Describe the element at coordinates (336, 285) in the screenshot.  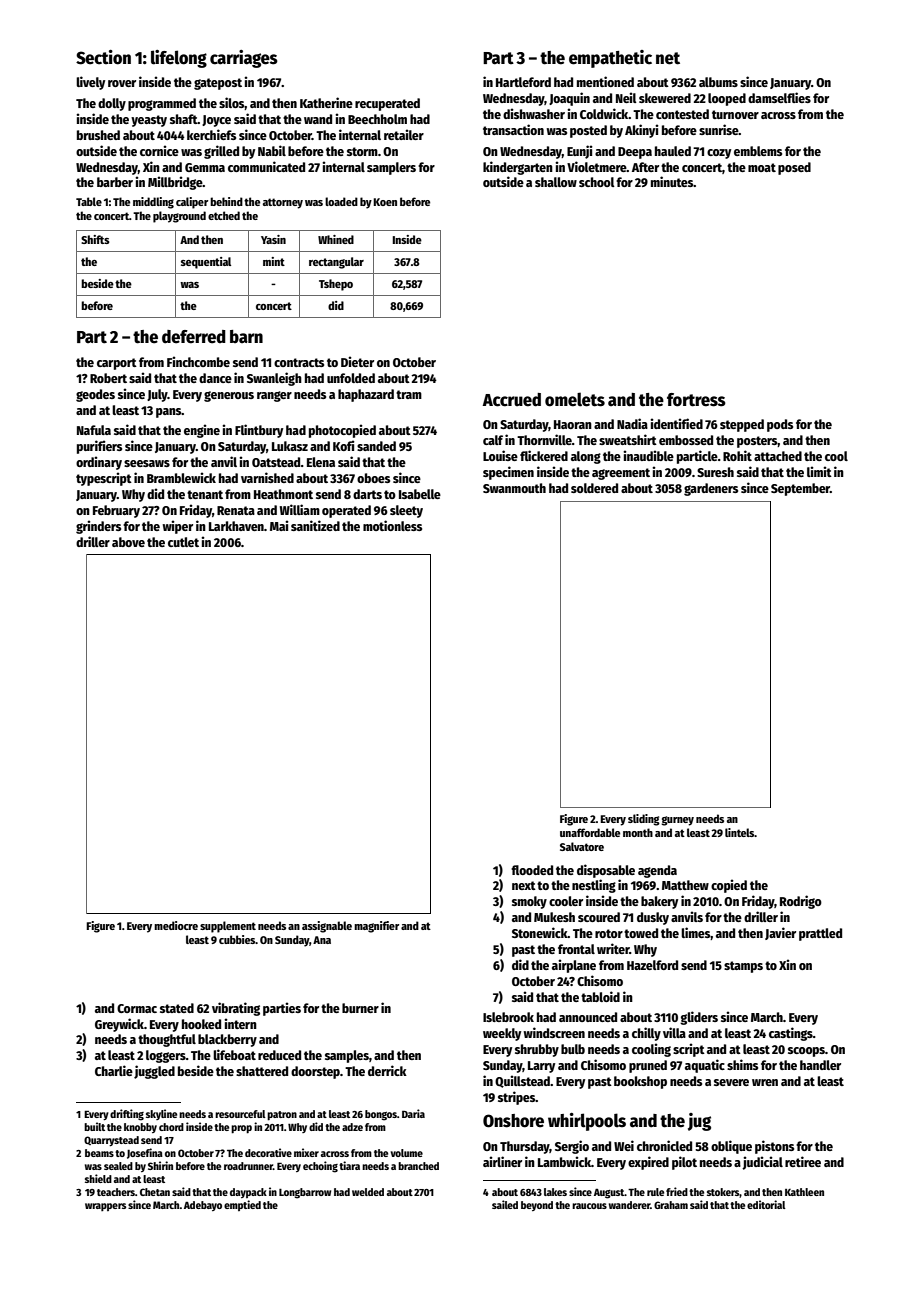
I see `Tshepo` at that location.
